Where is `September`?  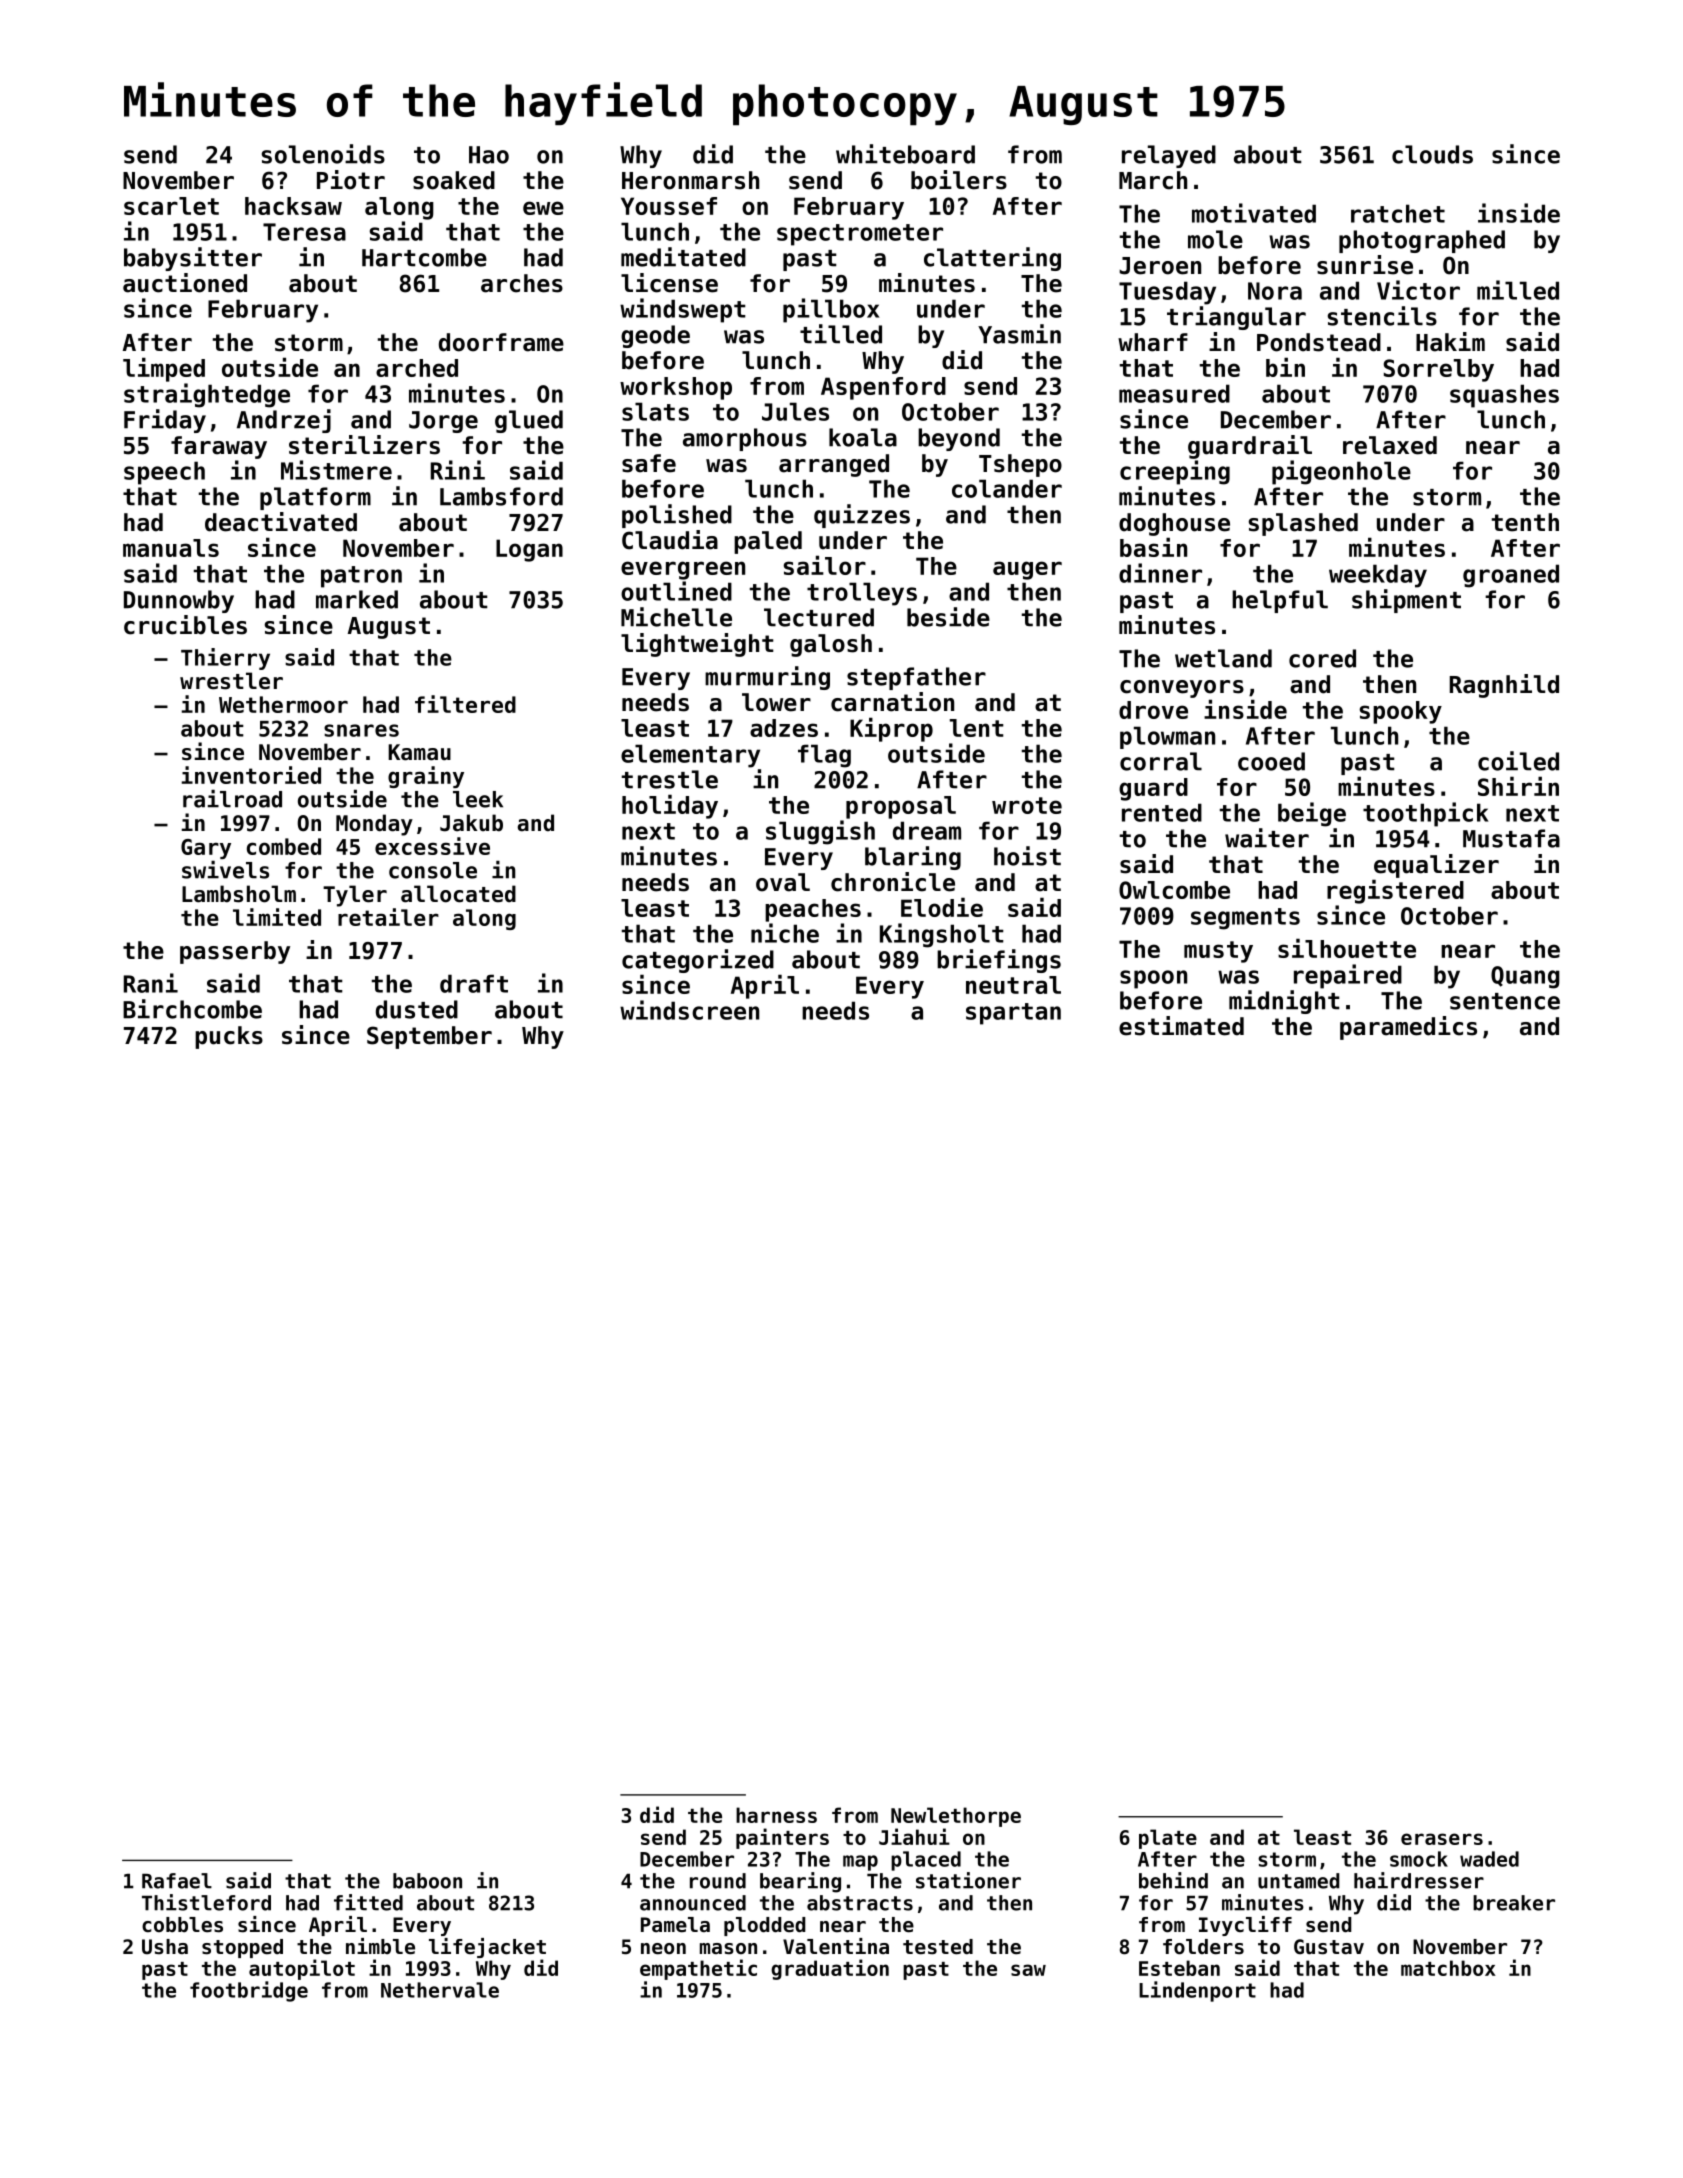
September is located at coordinates (429, 1037).
